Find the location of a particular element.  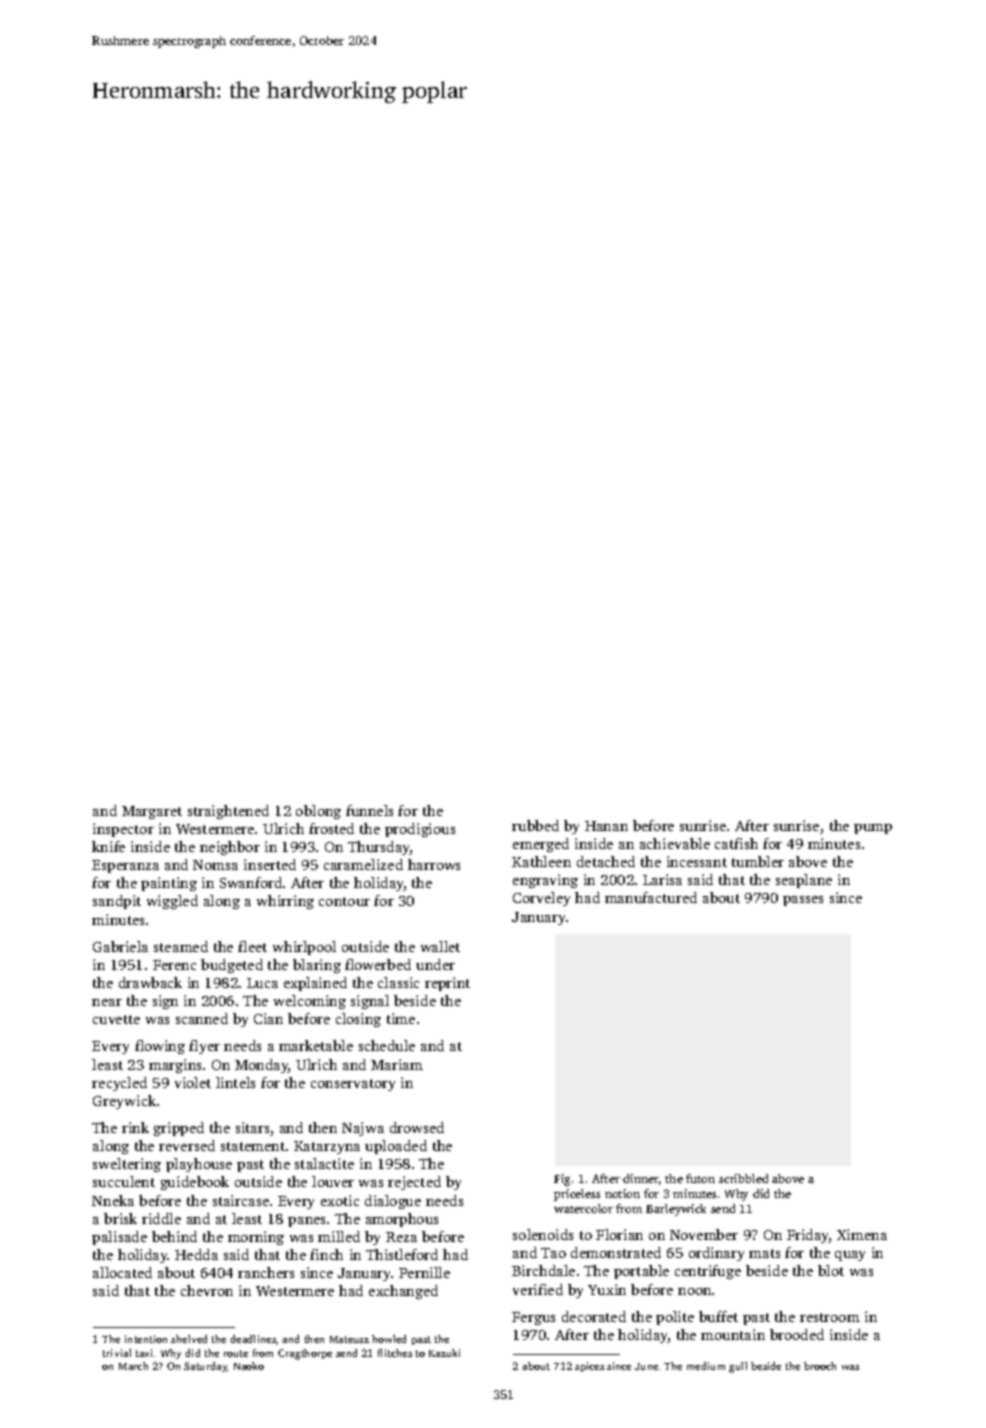

pump is located at coordinates (873, 829).
